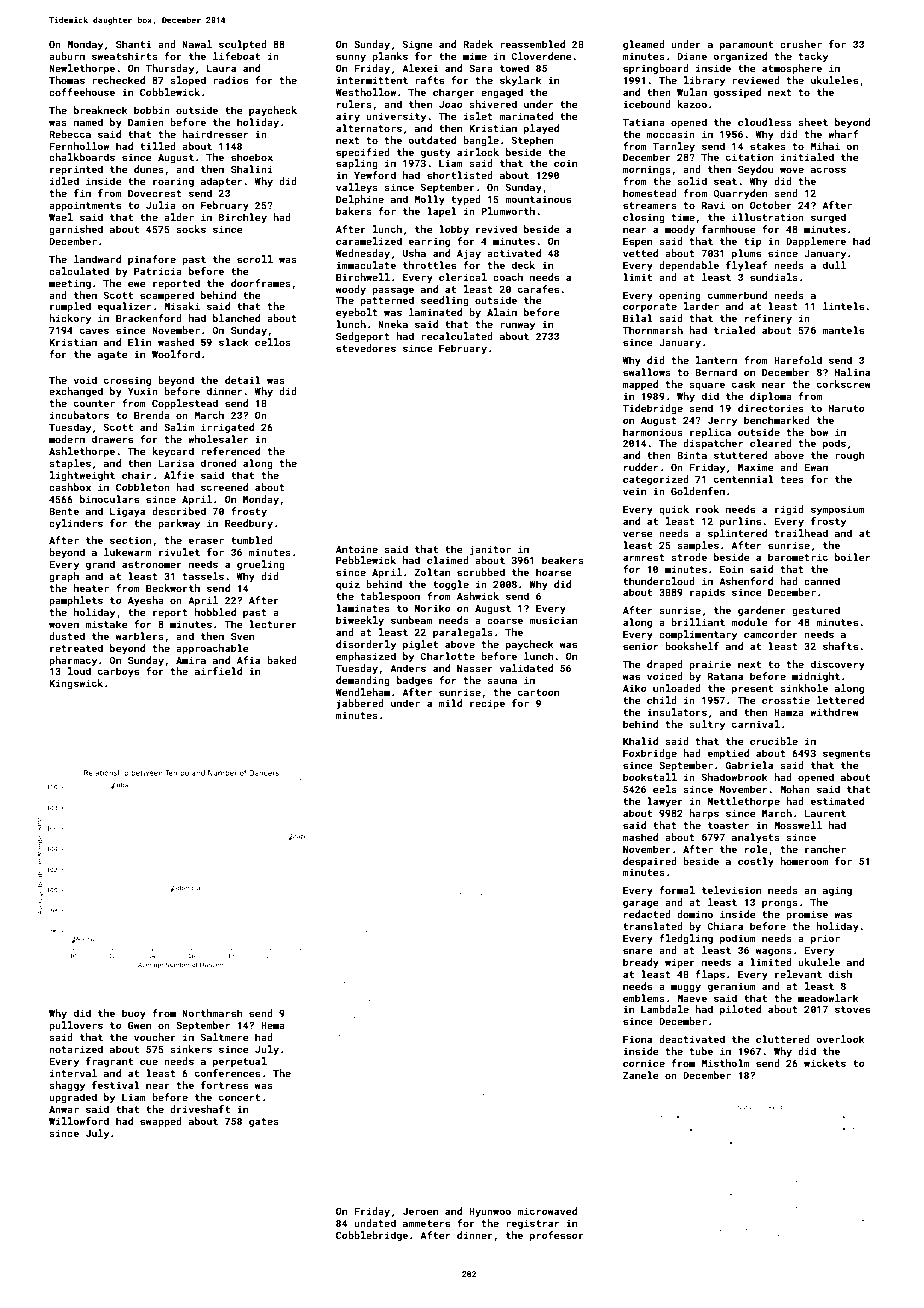  What do you see at coordinates (79, 1121) in the document?
I see `Willowford` at bounding box center [79, 1121].
